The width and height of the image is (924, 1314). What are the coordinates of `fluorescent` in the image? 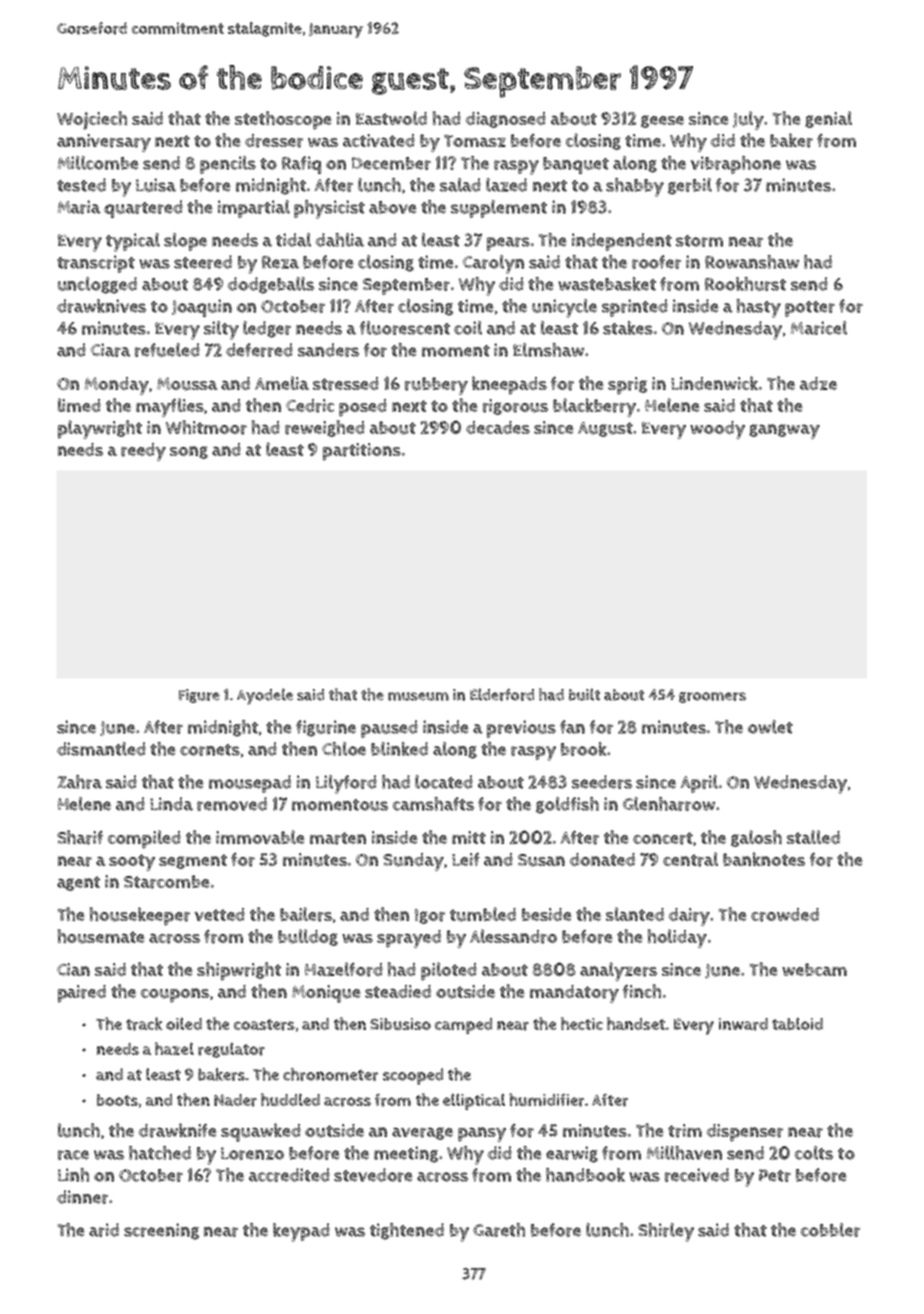 It's located at (405, 328).
